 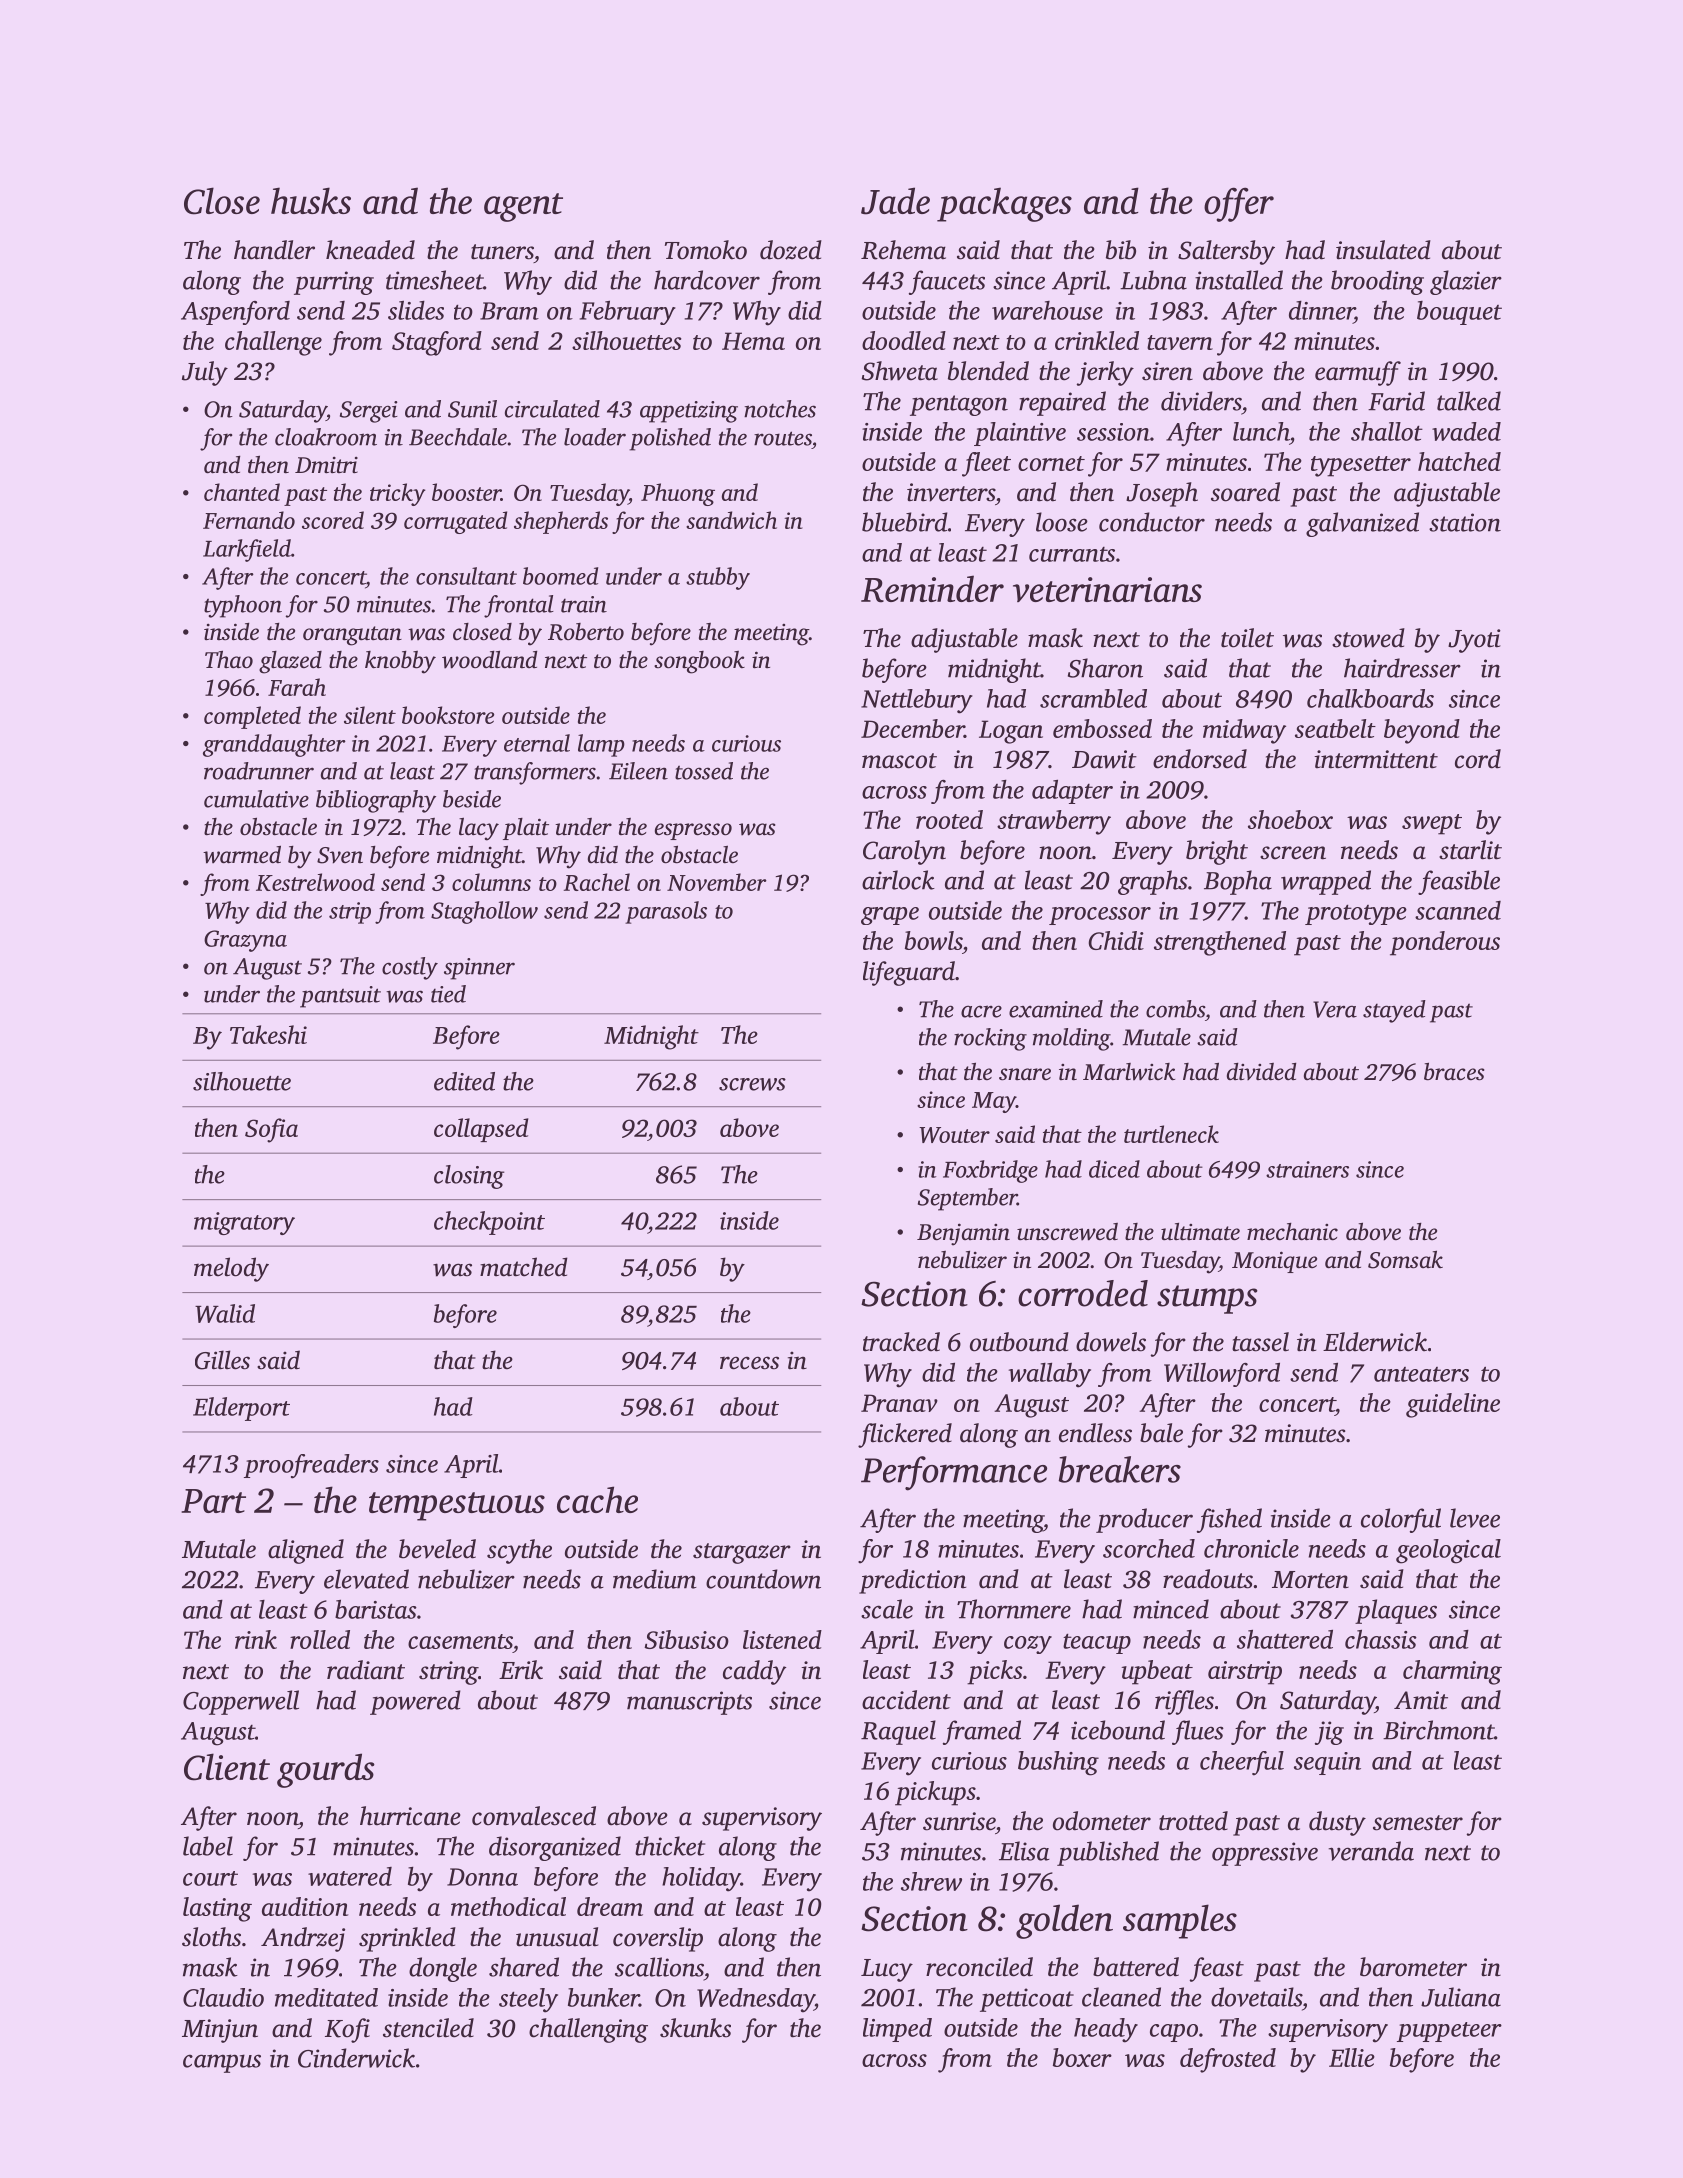 I want to click on cheerful, so click(x=1242, y=1763).
